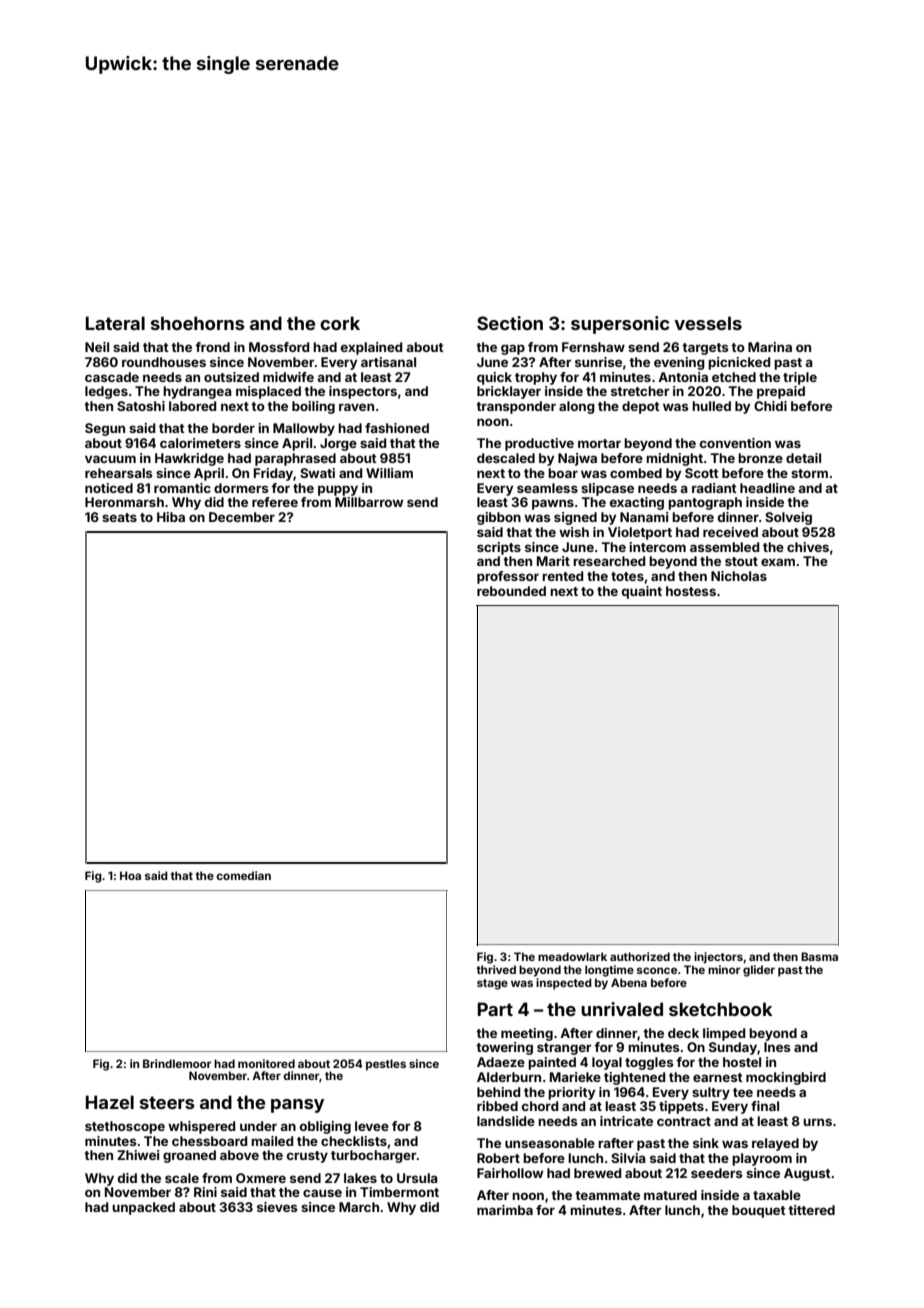  I want to click on levee, so click(372, 1126).
